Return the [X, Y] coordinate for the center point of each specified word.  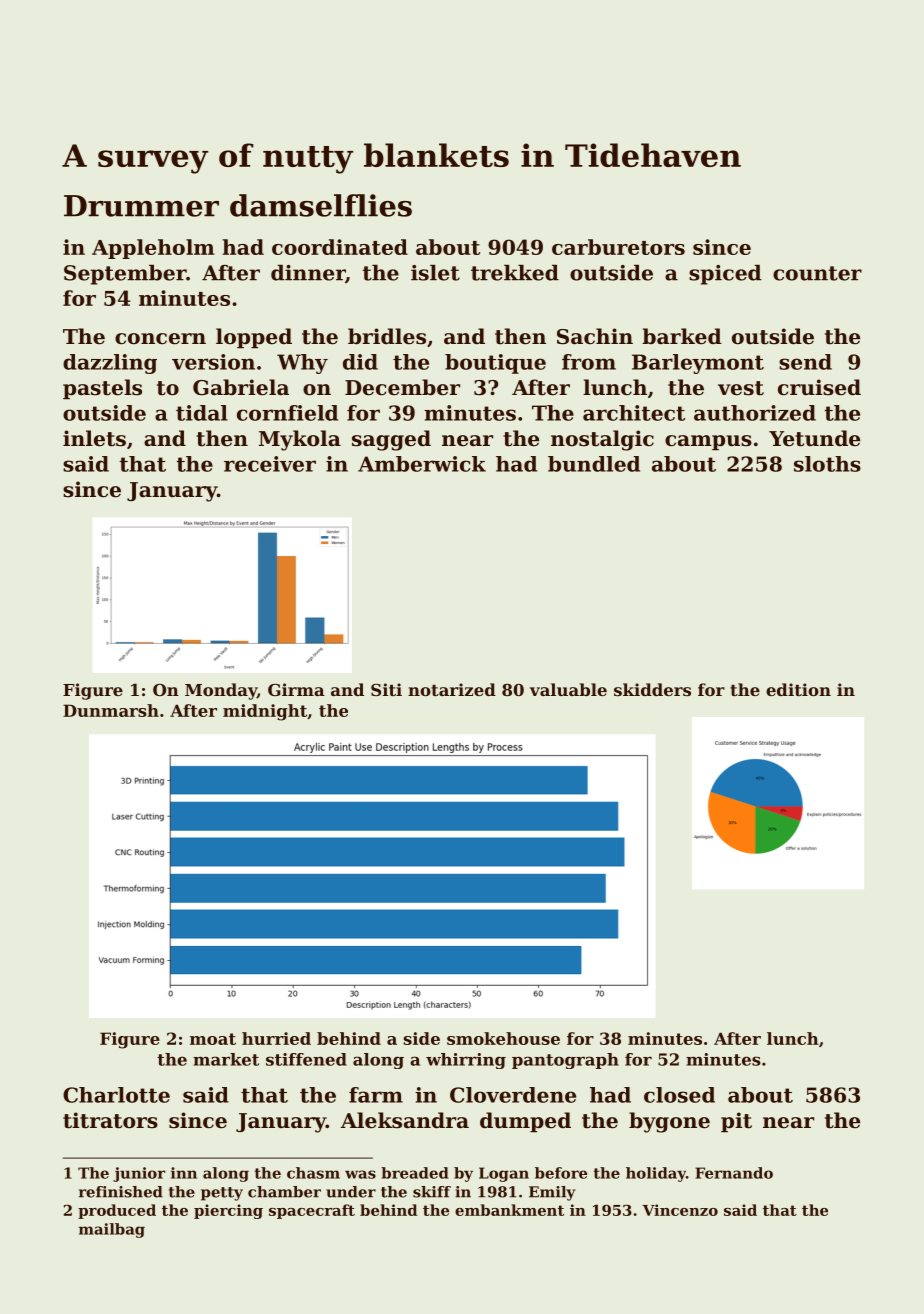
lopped [254, 338]
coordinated [340, 247]
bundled [594, 464]
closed [679, 1095]
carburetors [618, 247]
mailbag [112, 1230]
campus [708, 442]
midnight [265, 712]
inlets [94, 438]
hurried [276, 1038]
